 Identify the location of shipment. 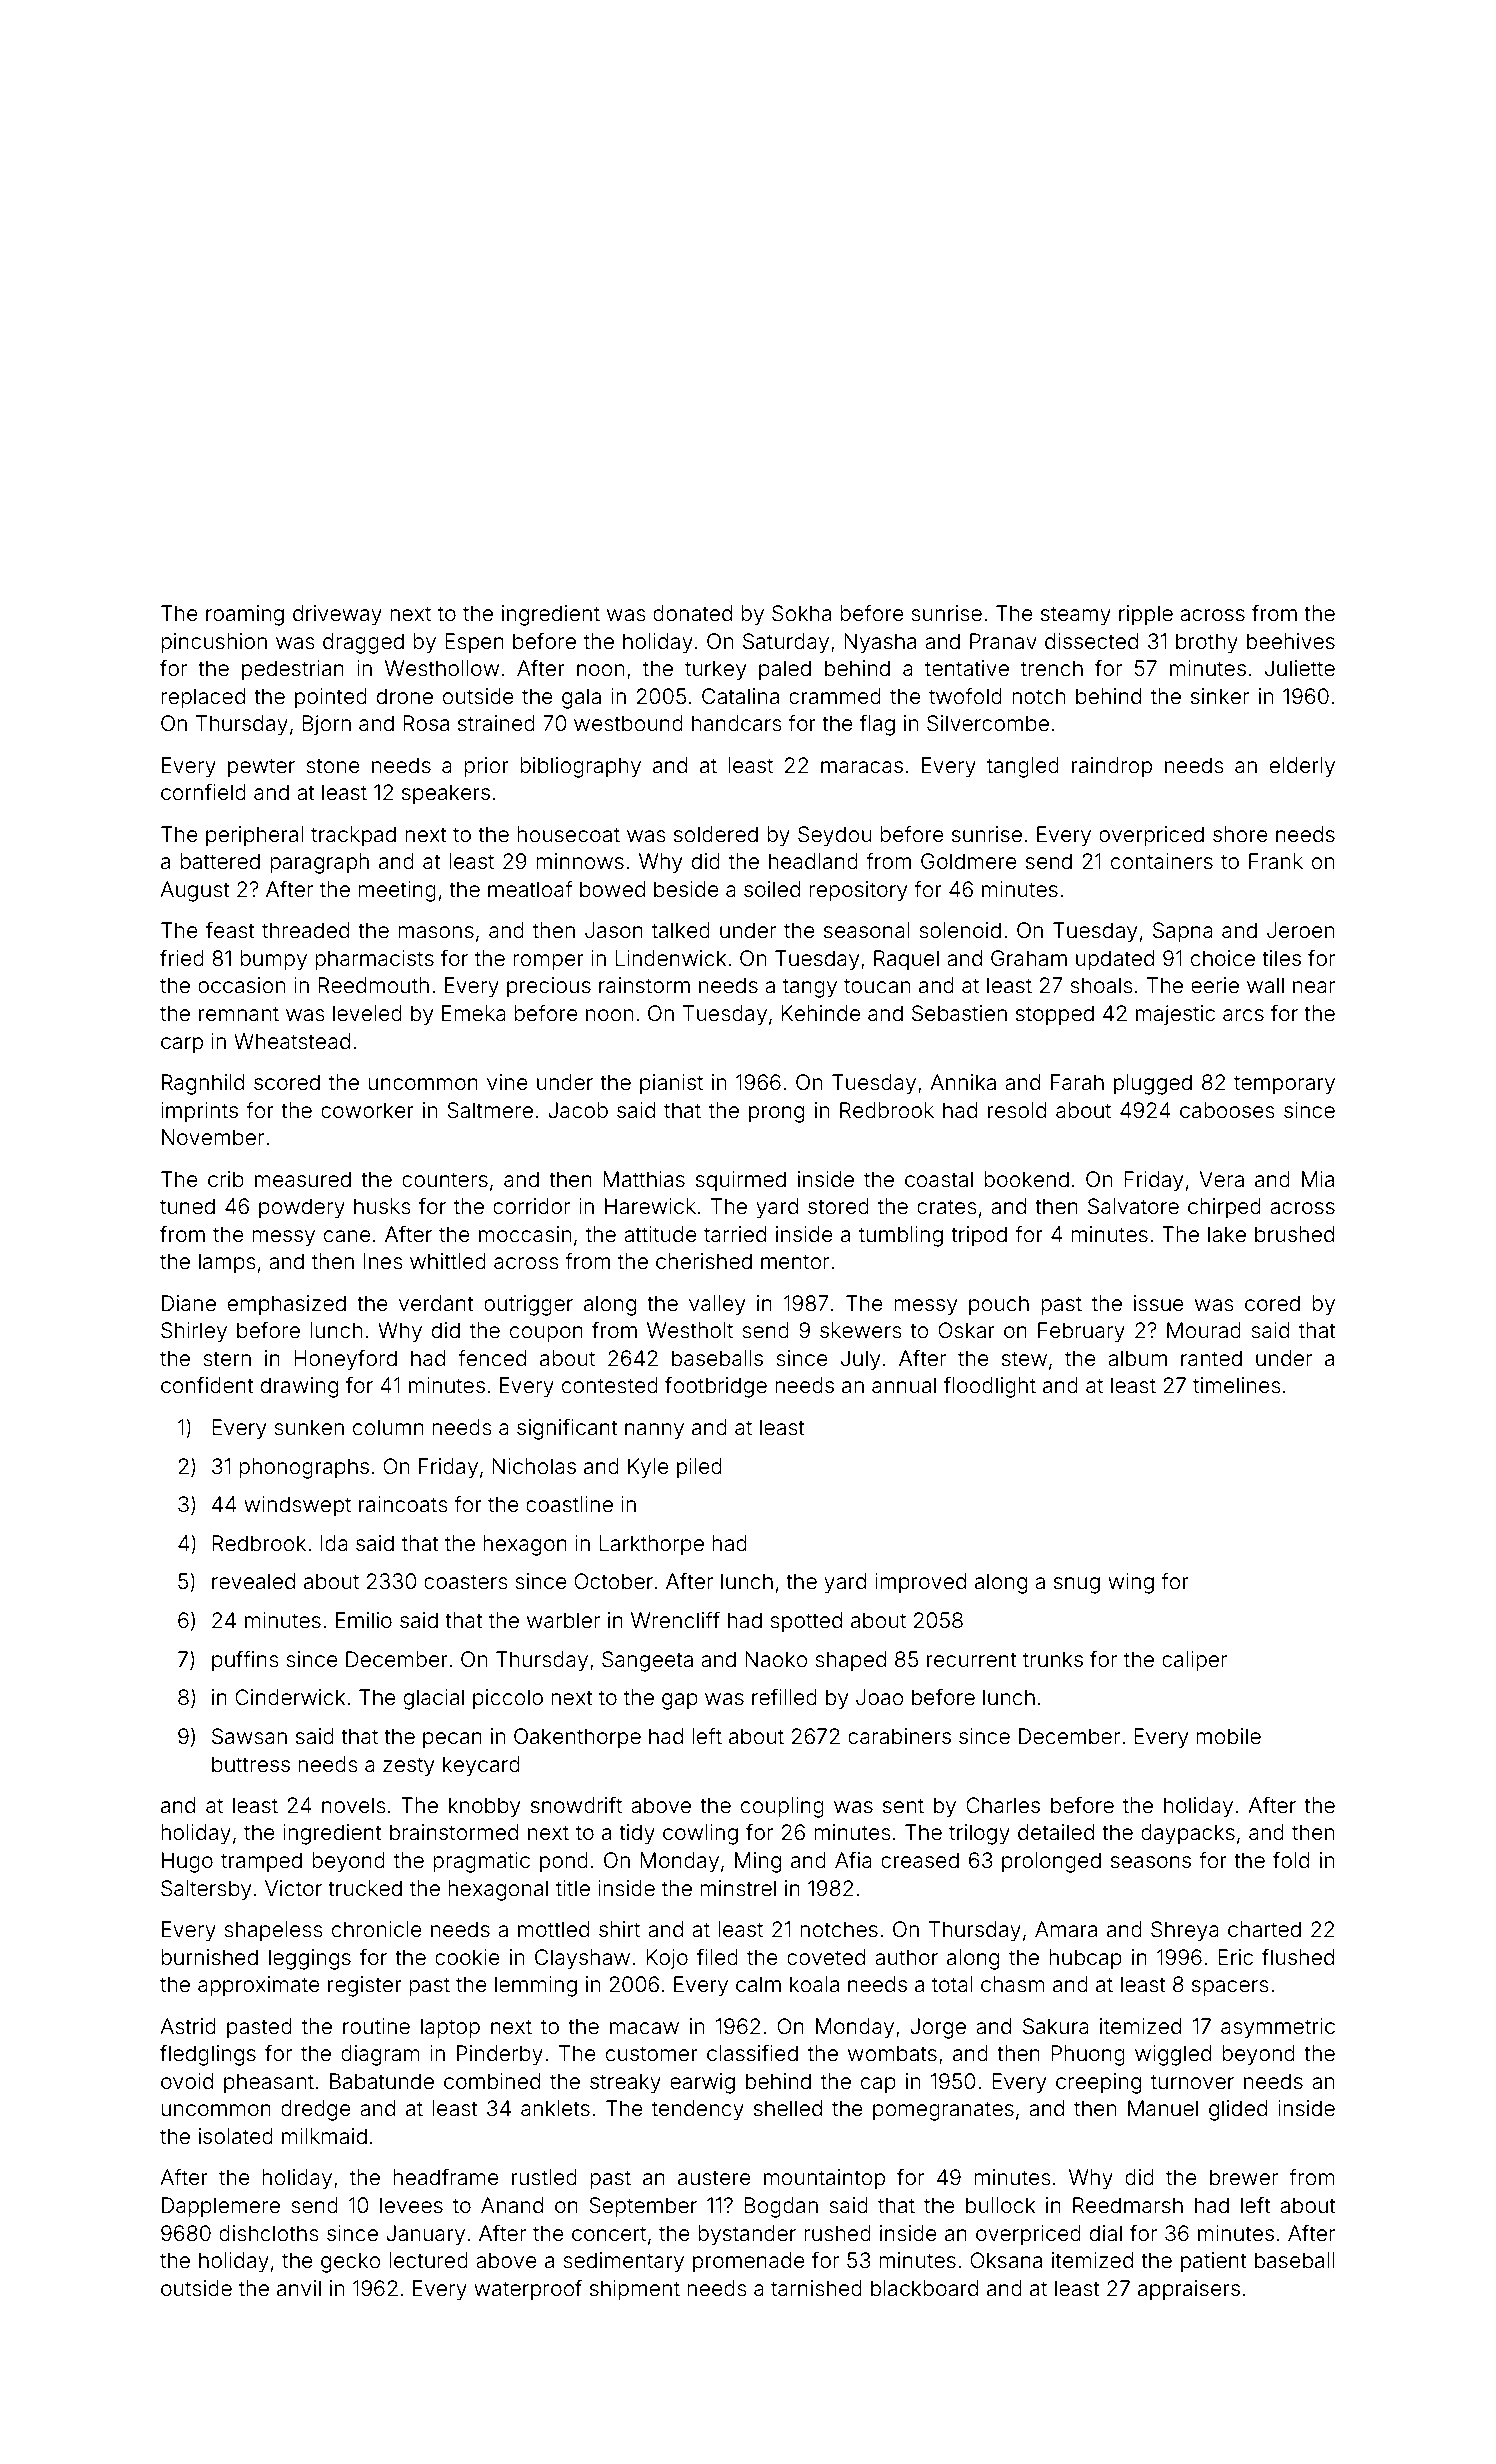
(635, 2290).
